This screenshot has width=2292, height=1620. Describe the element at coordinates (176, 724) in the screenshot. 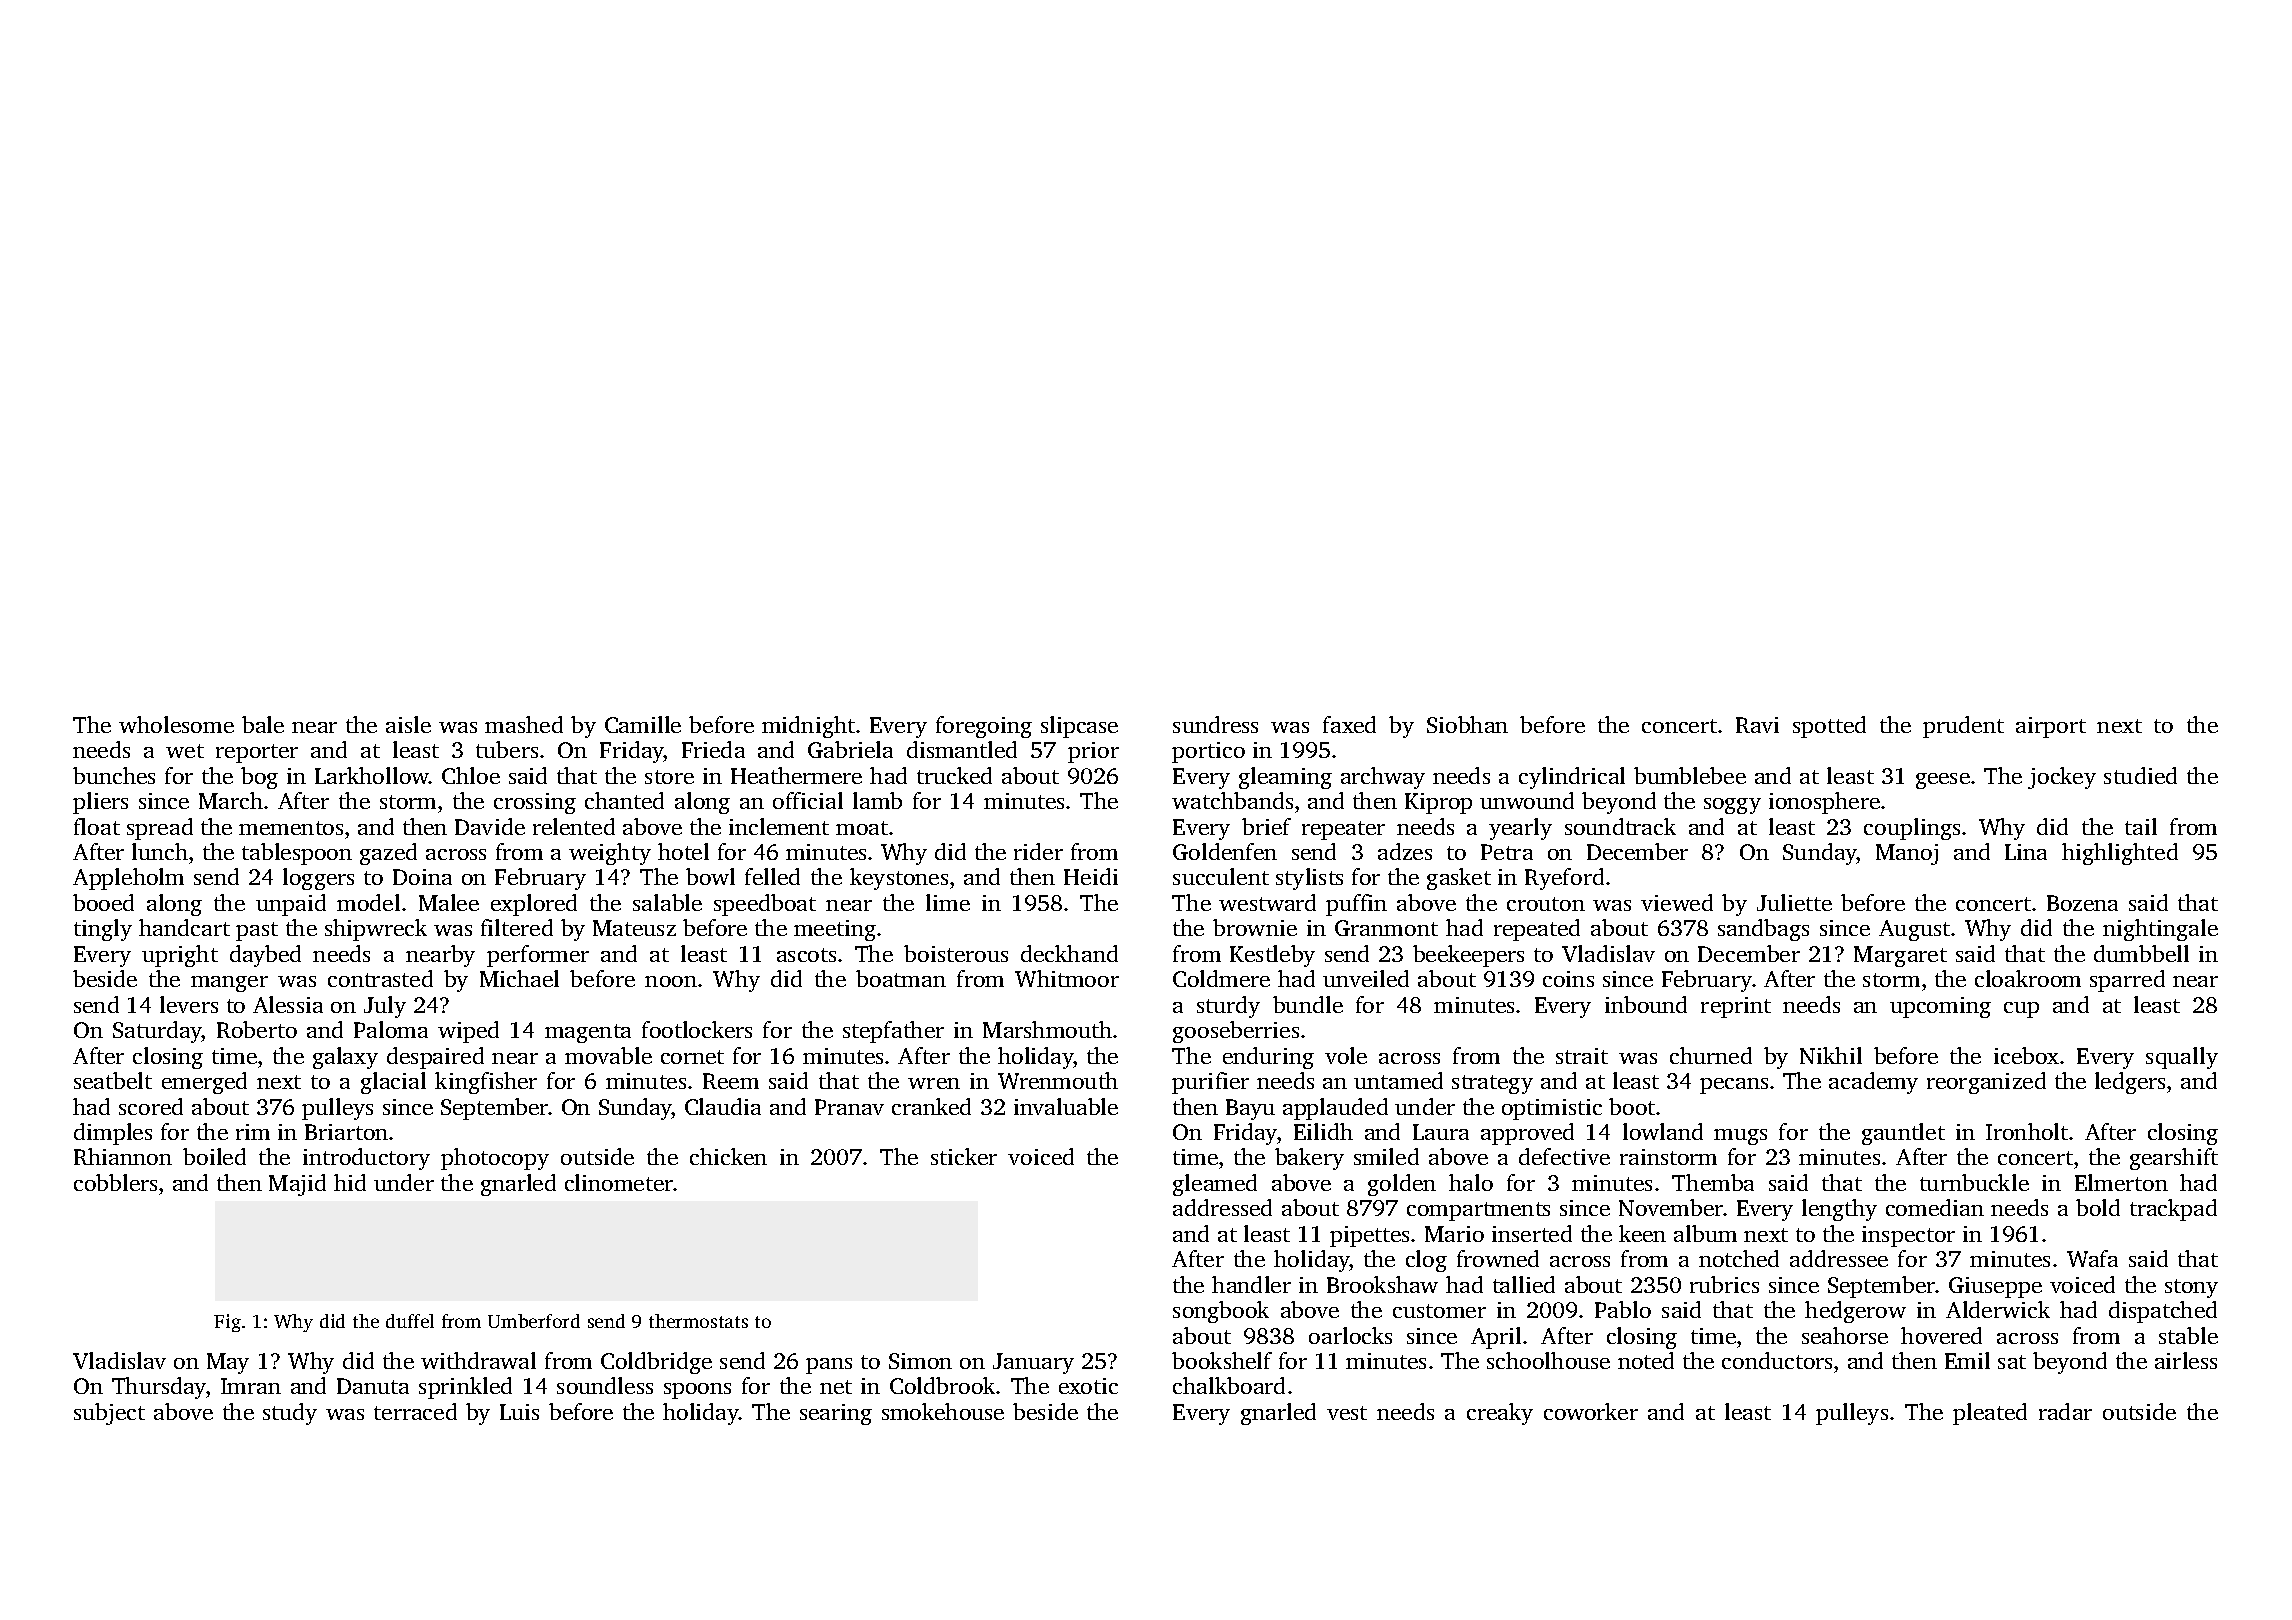

I see `wholesome` at that location.
